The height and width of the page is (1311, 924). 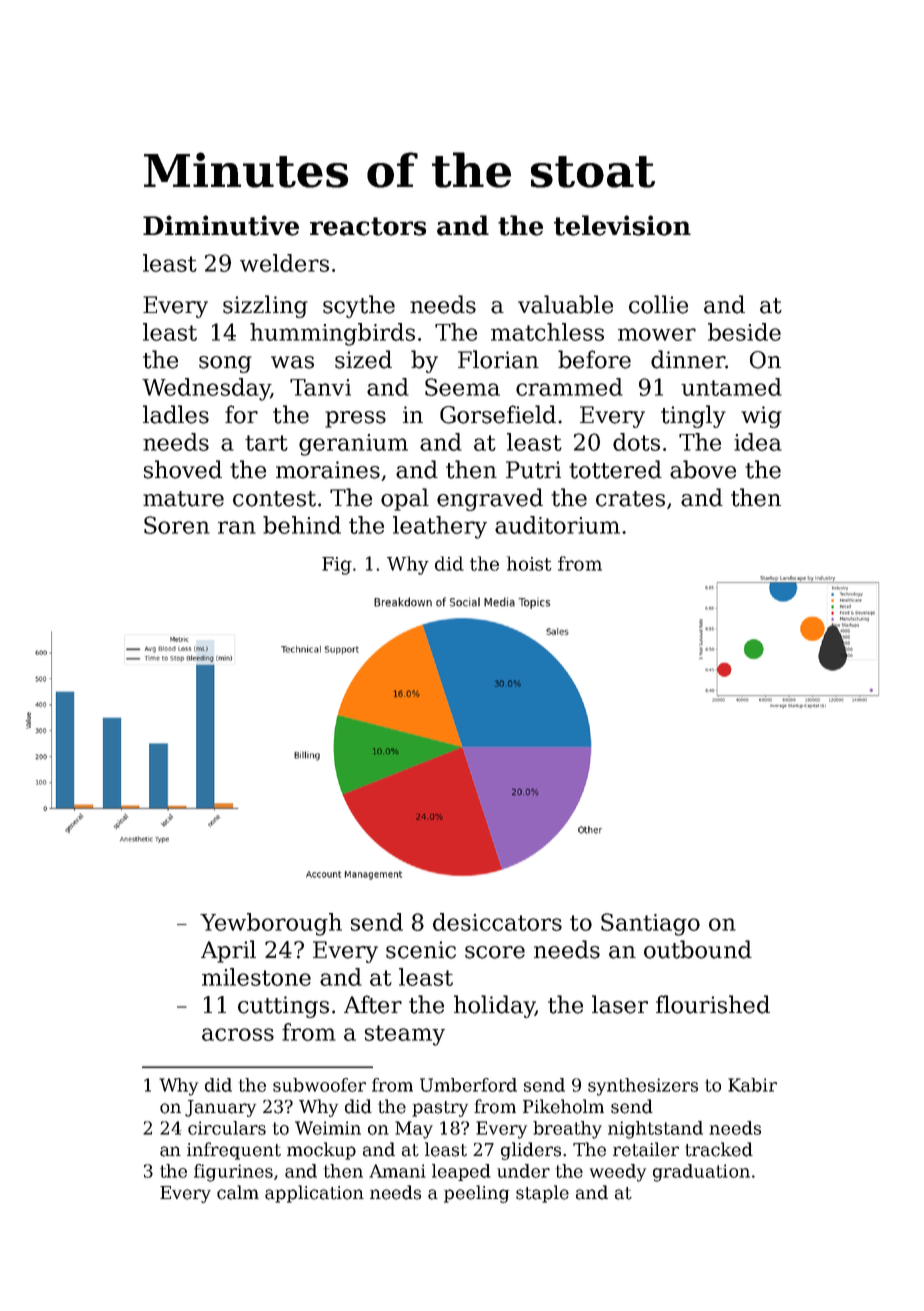 What do you see at coordinates (744, 332) in the page?
I see `beside` at bounding box center [744, 332].
